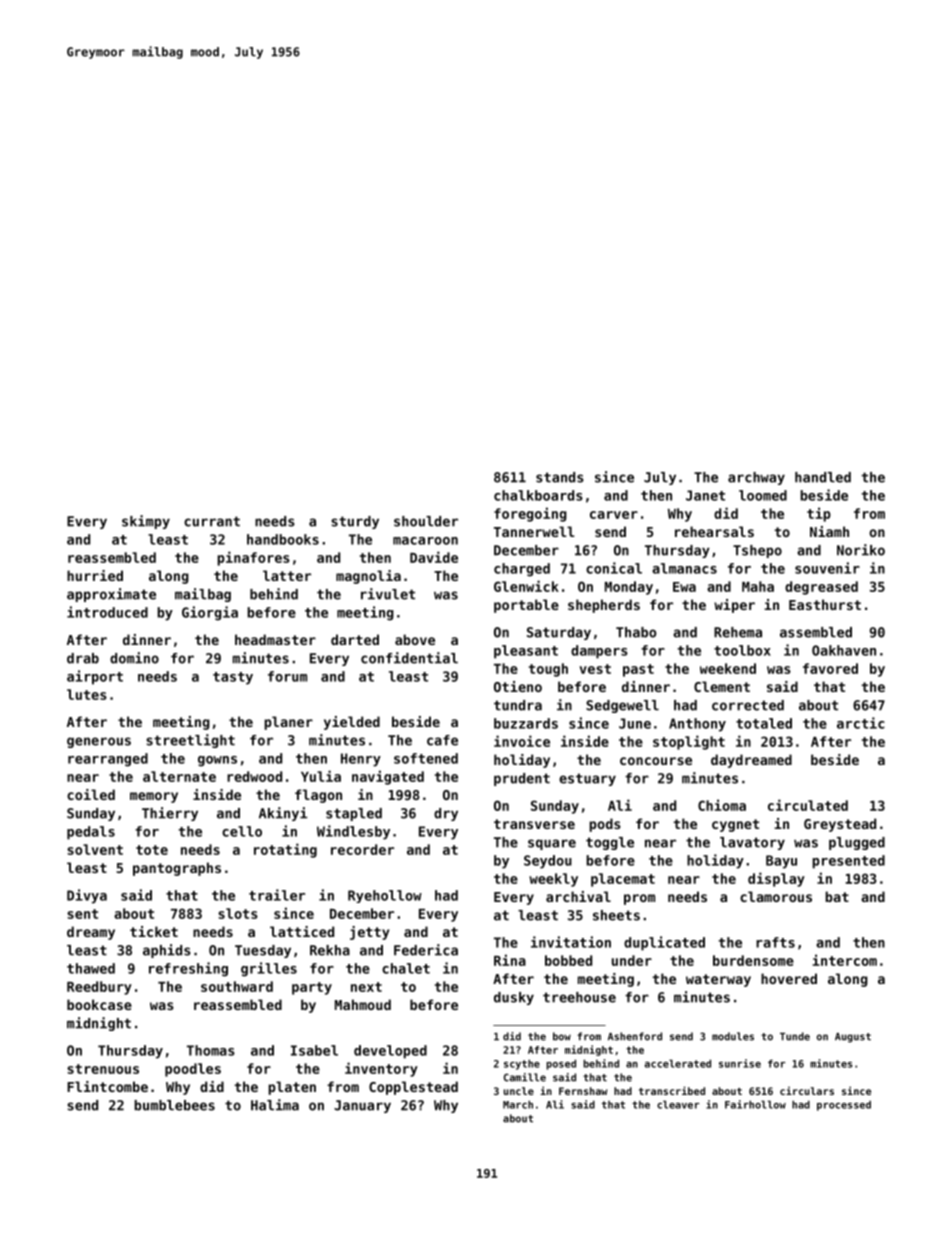 This screenshot has width=952, height=1233. I want to click on Divya, so click(87, 896).
